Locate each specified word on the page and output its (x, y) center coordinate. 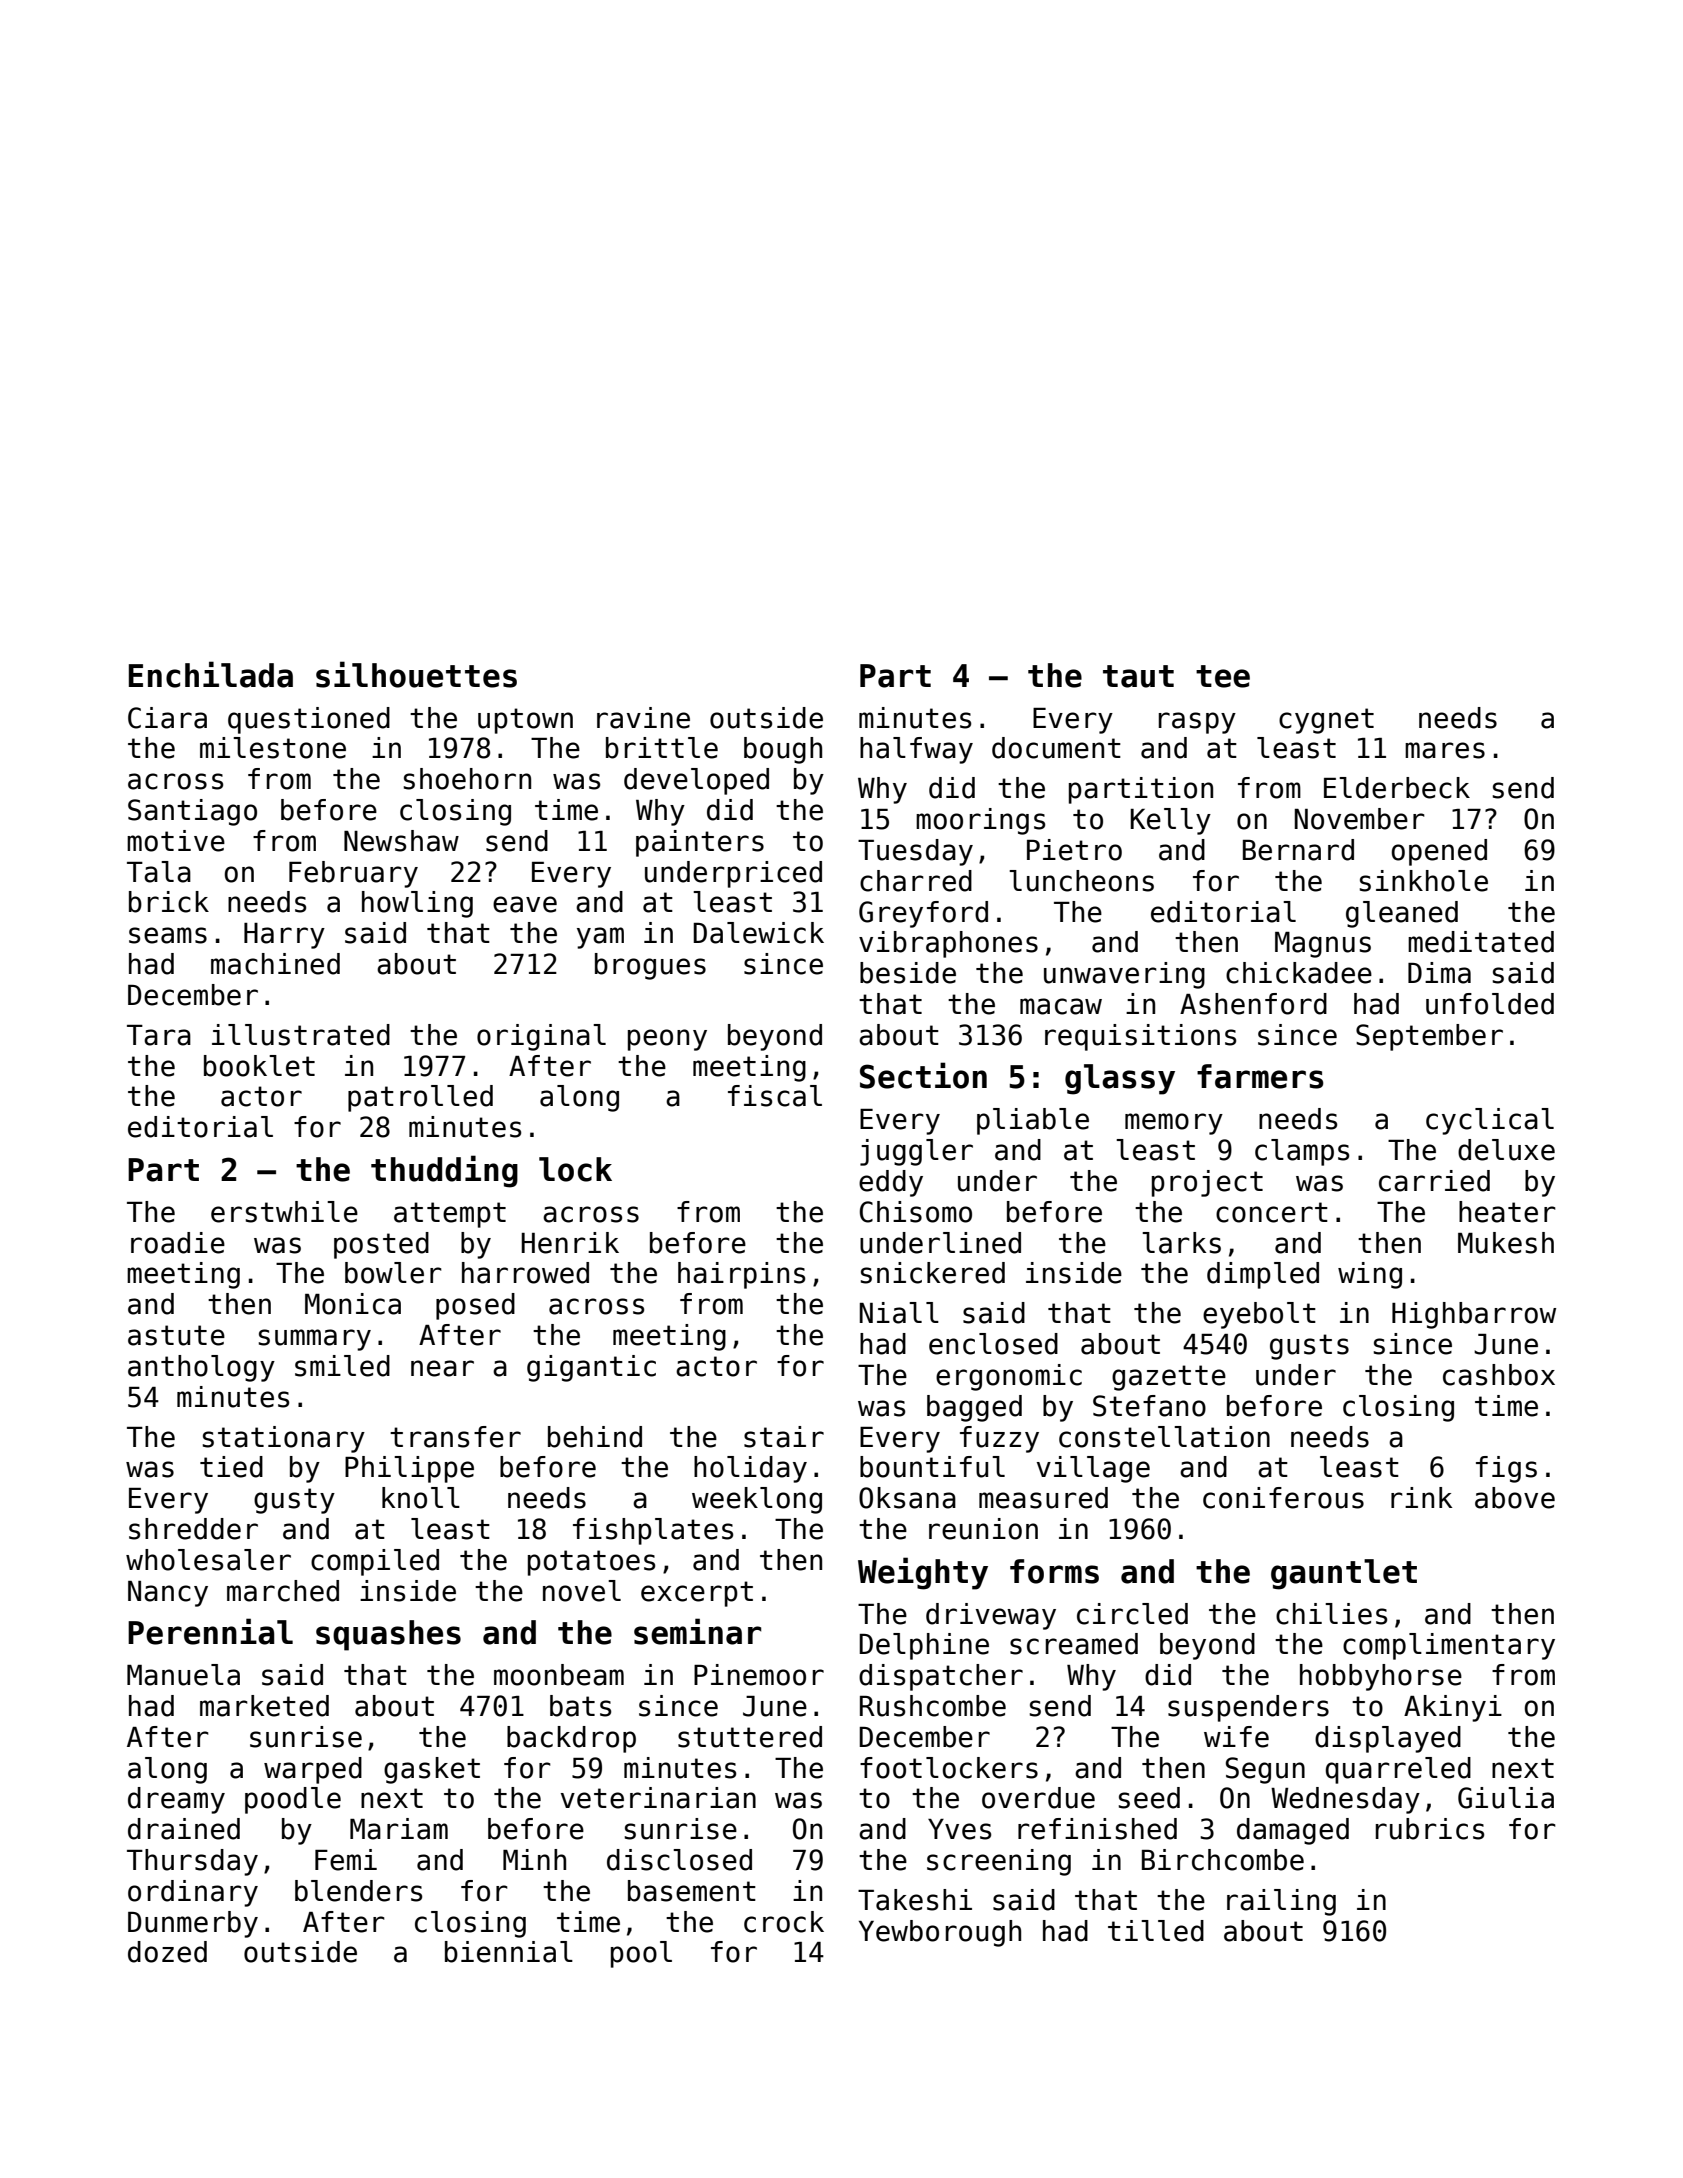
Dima (1439, 973)
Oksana (907, 1498)
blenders (358, 1891)
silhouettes (416, 674)
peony (667, 1040)
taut (1138, 676)
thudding (444, 1171)
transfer (455, 1437)
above (1515, 1498)
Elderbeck (1397, 788)
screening (999, 1862)
